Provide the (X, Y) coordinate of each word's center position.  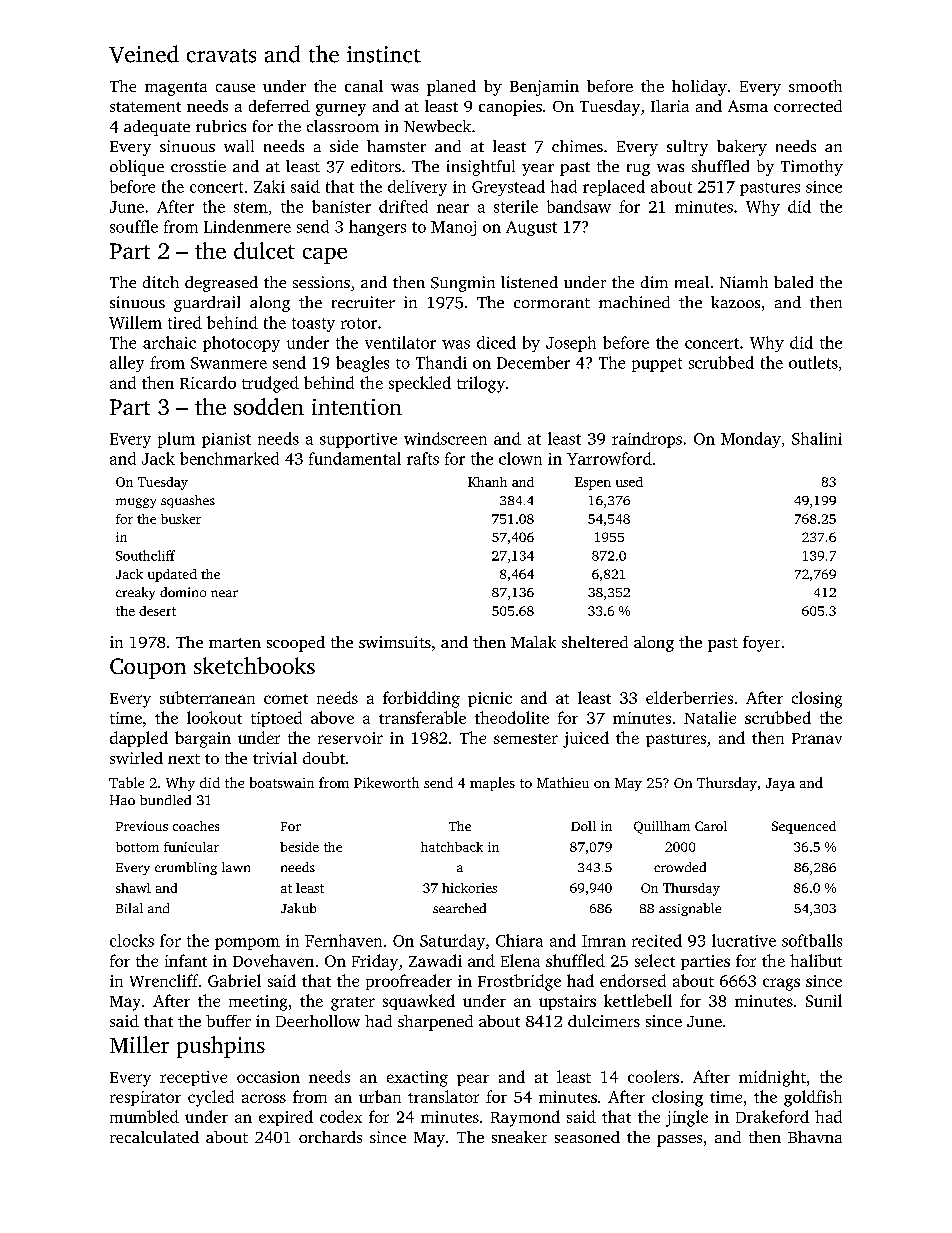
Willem (135, 322)
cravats (221, 56)
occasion (268, 1077)
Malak (533, 642)
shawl (133, 888)
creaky (135, 593)
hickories (469, 888)
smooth (815, 86)
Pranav (817, 738)
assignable (690, 909)
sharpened (435, 1023)
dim (654, 282)
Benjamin (544, 88)
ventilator (400, 342)
